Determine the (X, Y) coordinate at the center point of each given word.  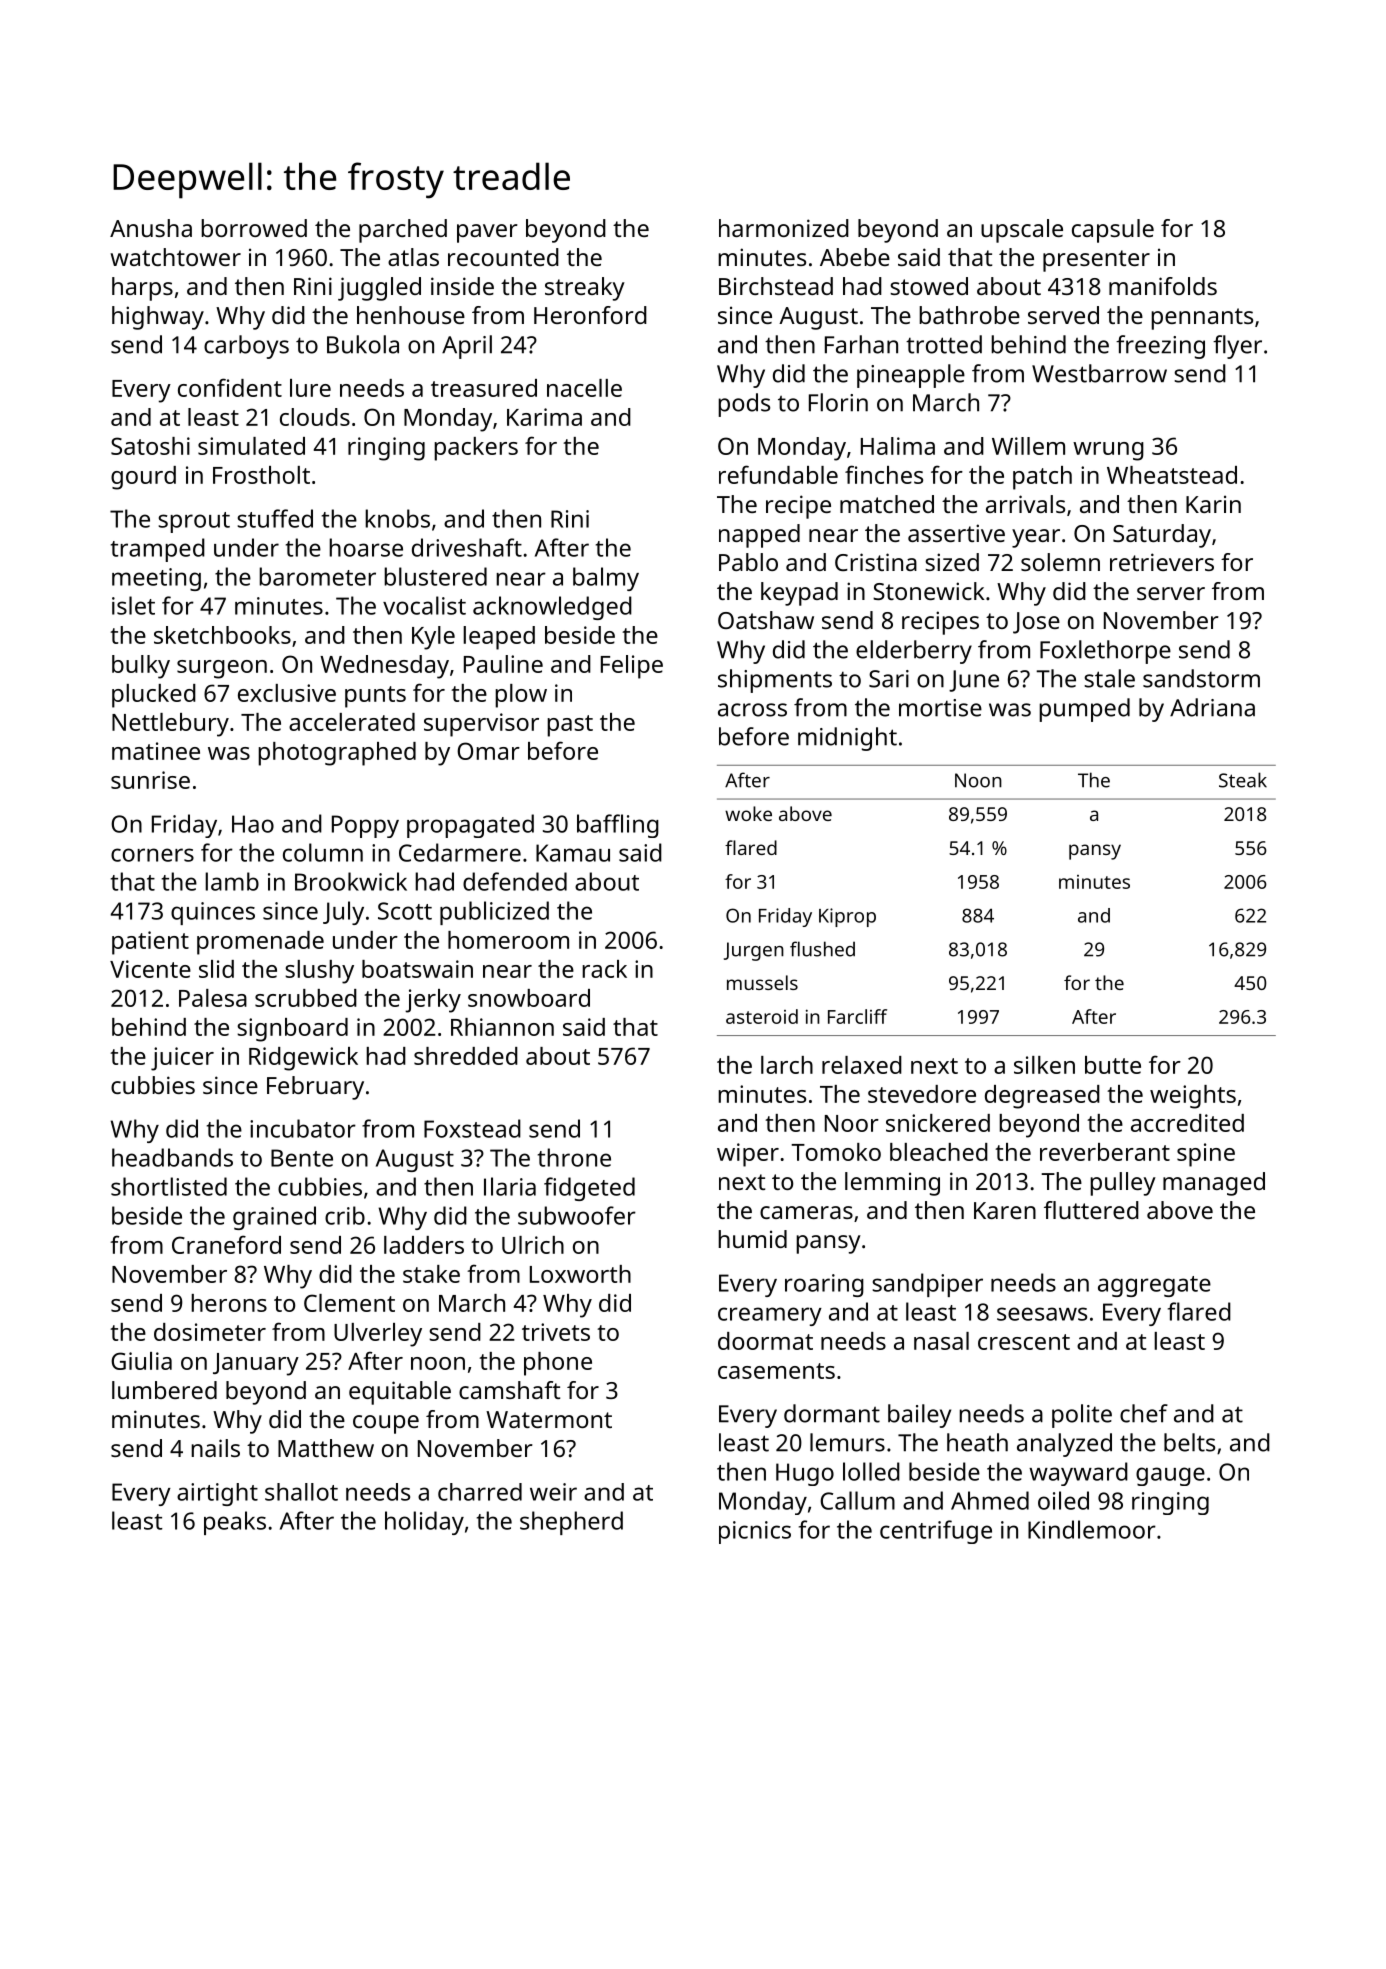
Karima (544, 417)
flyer (1237, 347)
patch (1042, 478)
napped (759, 536)
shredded (466, 1056)
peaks (235, 1523)
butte (1113, 1065)
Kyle (433, 638)
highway (158, 318)
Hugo (805, 1474)
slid (216, 969)
